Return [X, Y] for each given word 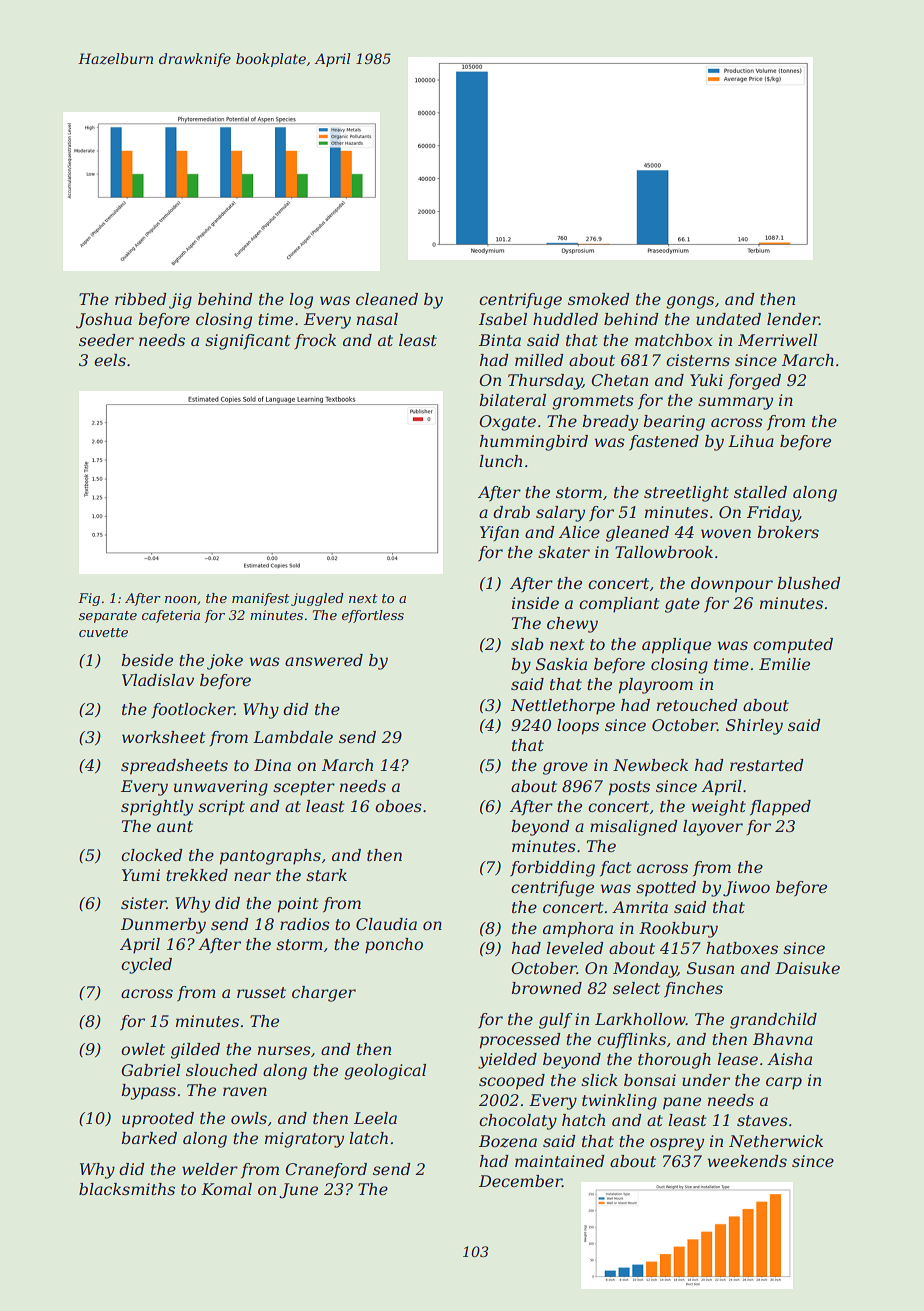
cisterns [698, 360]
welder [210, 1169]
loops [578, 727]
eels [110, 360]
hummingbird [534, 443]
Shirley [754, 727]
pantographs [270, 857]
